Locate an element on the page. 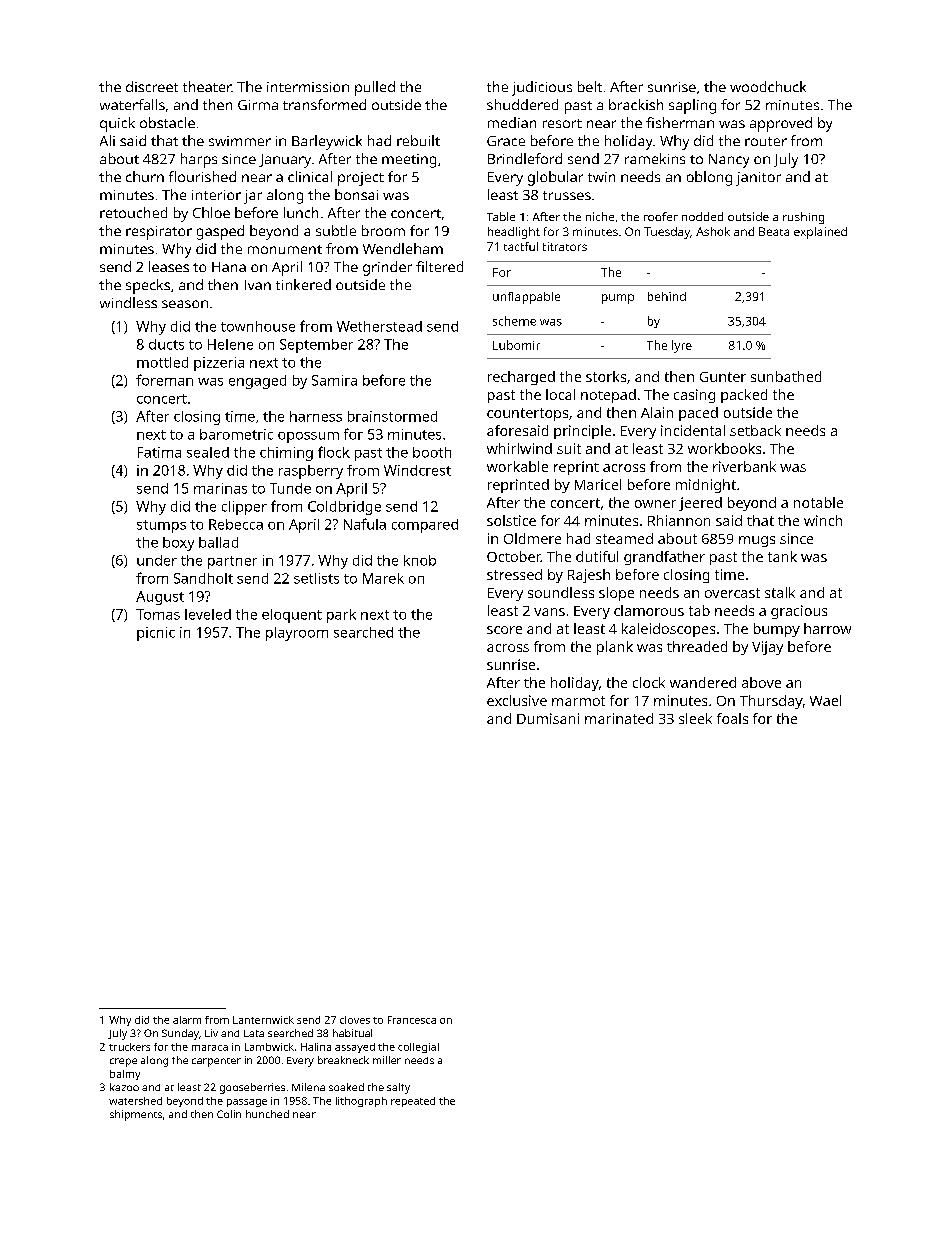 The image size is (952, 1233). playroom is located at coordinates (297, 634).
